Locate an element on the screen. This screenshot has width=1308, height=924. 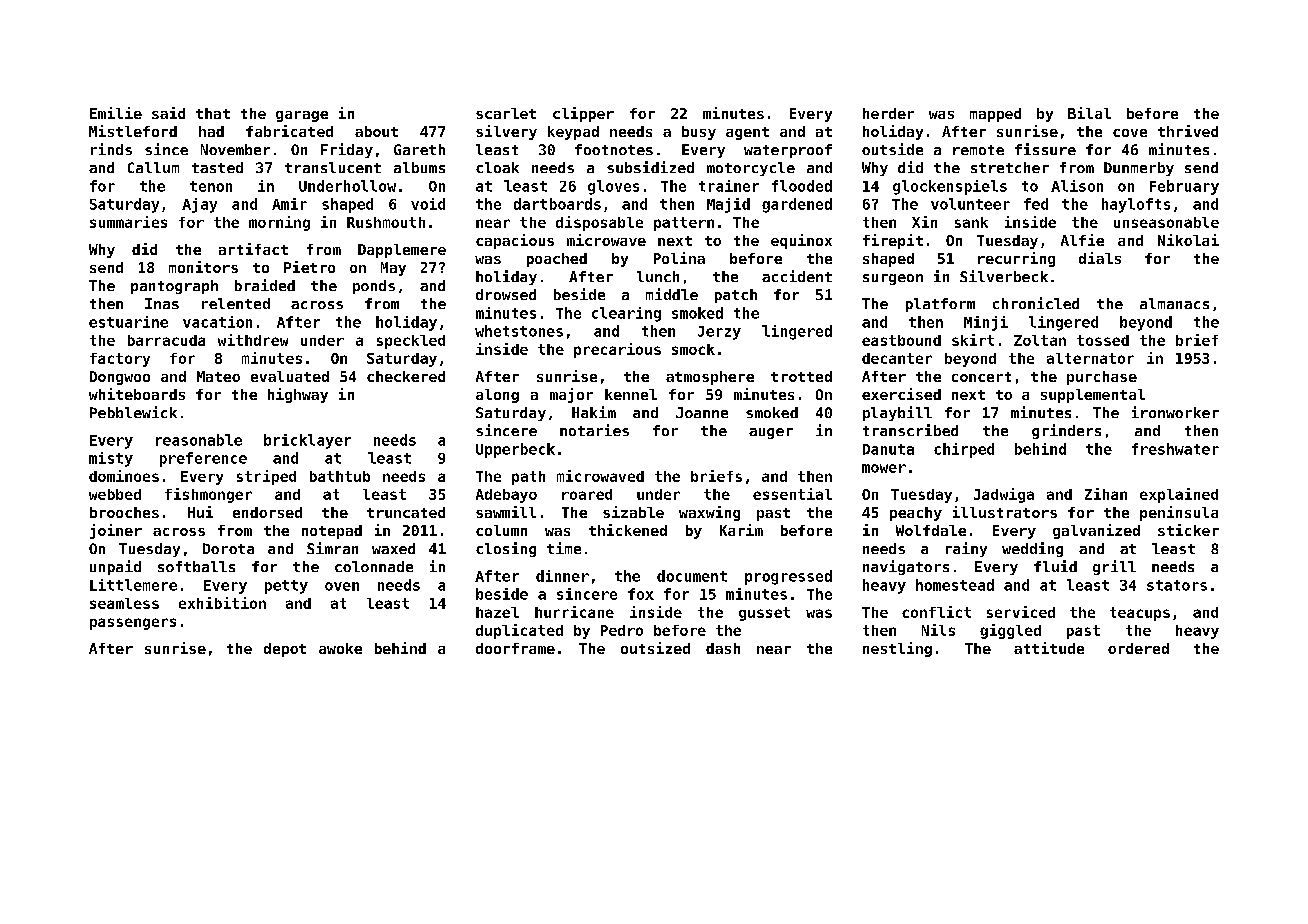
patch is located at coordinates (736, 296).
